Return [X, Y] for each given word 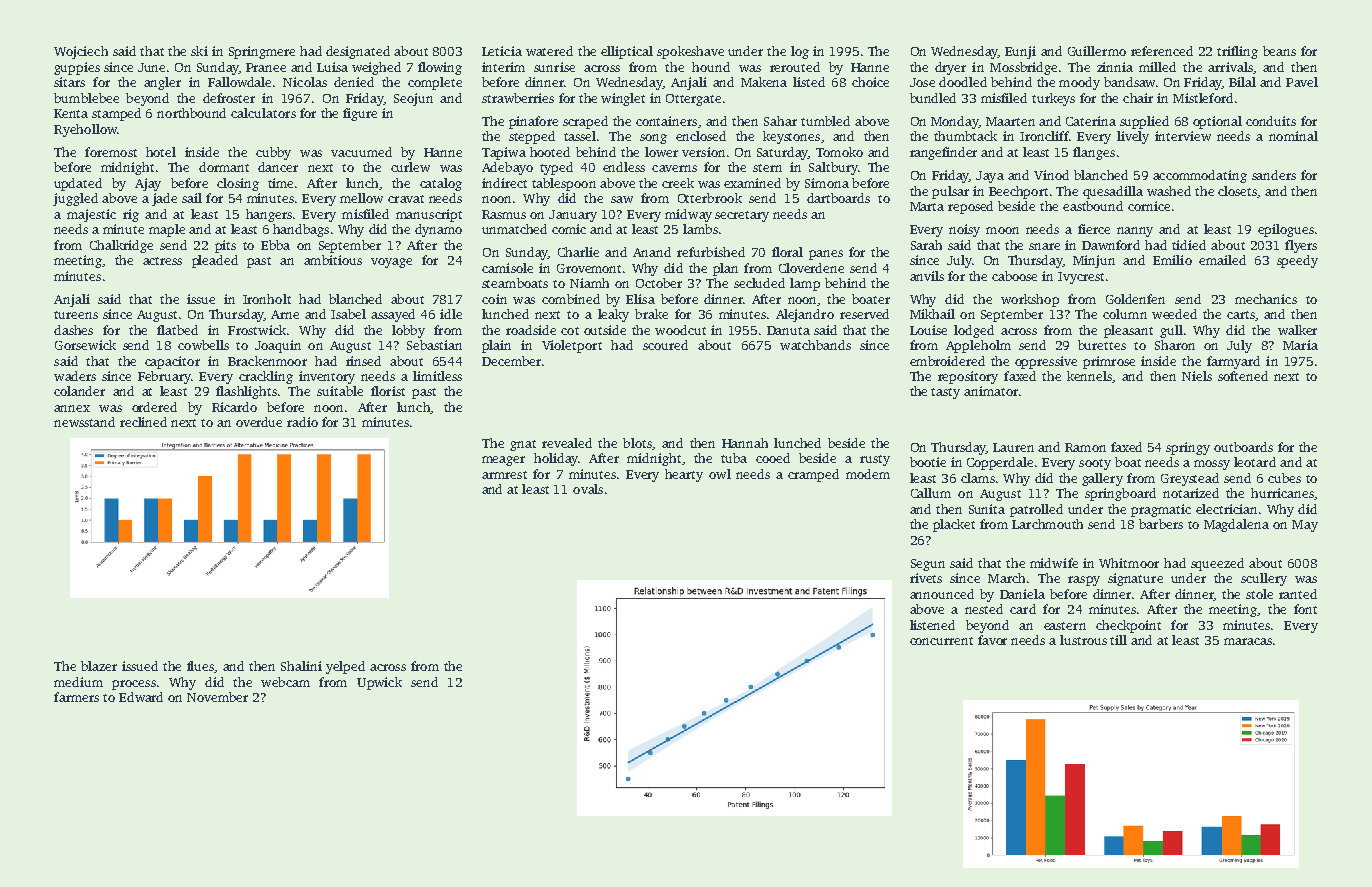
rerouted [795, 67]
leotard [1255, 462]
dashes [73, 330]
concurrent [941, 641]
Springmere [262, 52]
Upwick [379, 683]
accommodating [1200, 176]
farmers [76, 697]
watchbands [815, 345]
